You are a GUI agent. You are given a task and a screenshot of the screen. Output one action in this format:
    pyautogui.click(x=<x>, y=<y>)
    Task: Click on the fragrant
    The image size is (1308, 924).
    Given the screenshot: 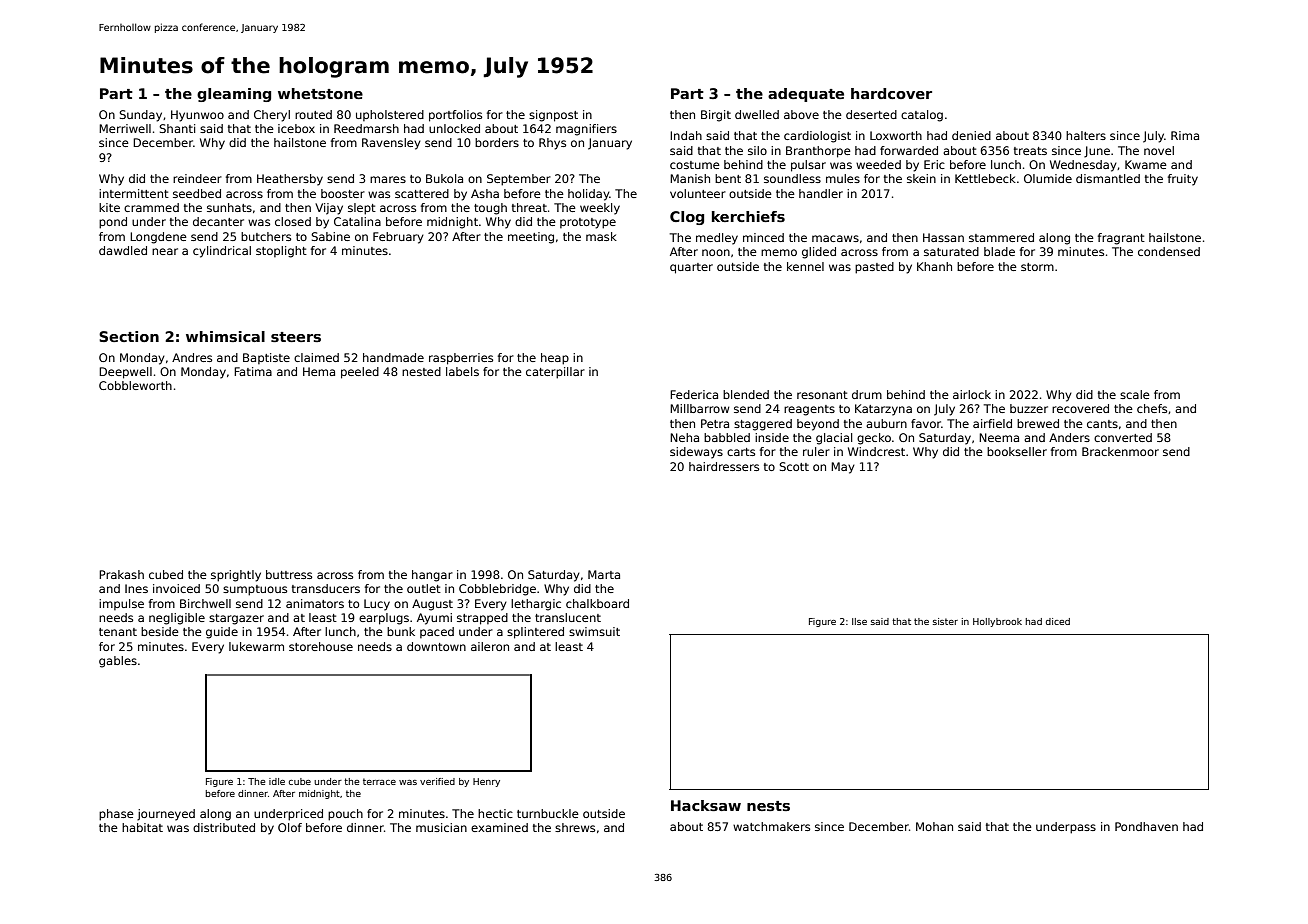 What is the action you would take?
    pyautogui.click(x=1121, y=239)
